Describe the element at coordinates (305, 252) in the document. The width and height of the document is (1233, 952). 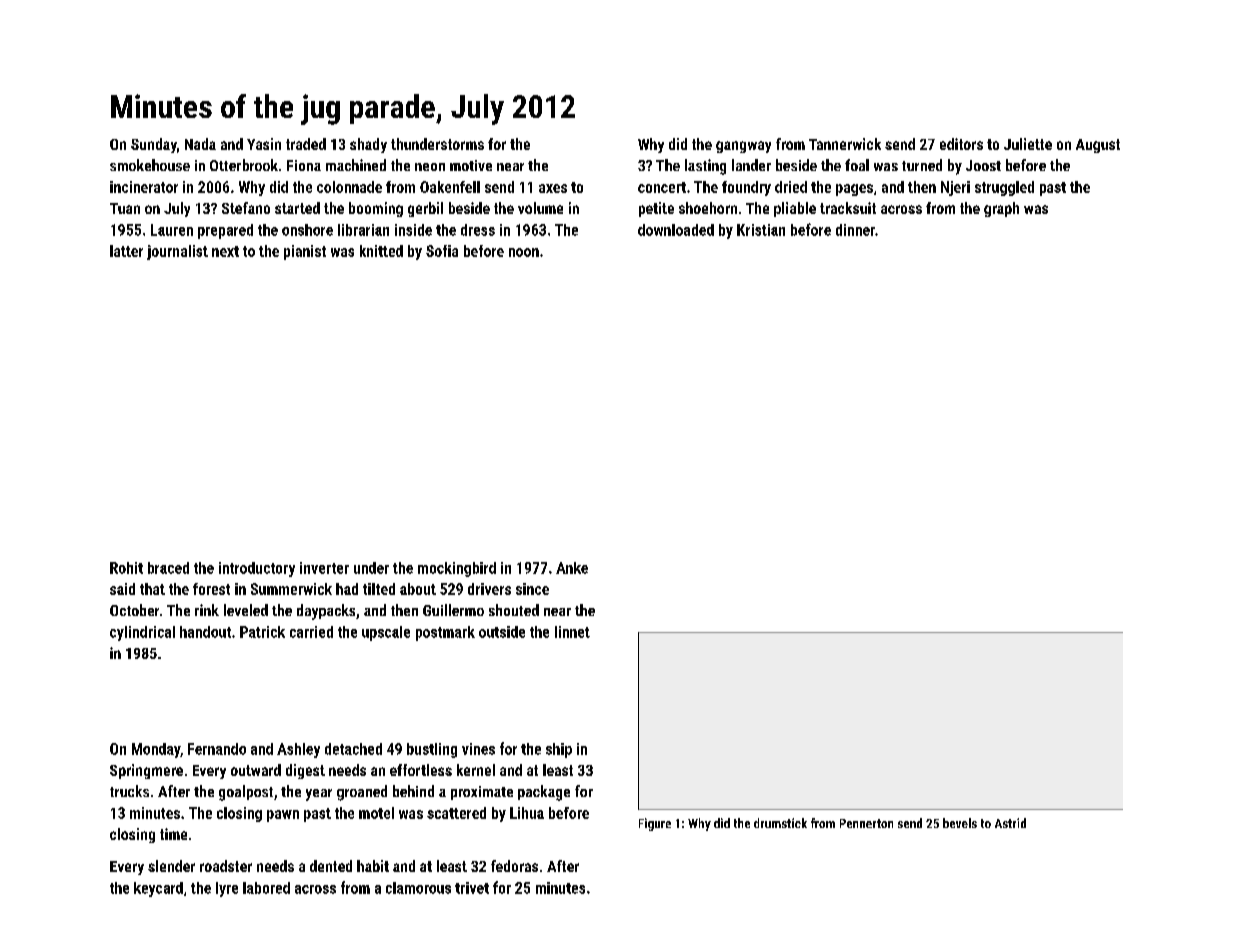
I see `pianist` at that location.
